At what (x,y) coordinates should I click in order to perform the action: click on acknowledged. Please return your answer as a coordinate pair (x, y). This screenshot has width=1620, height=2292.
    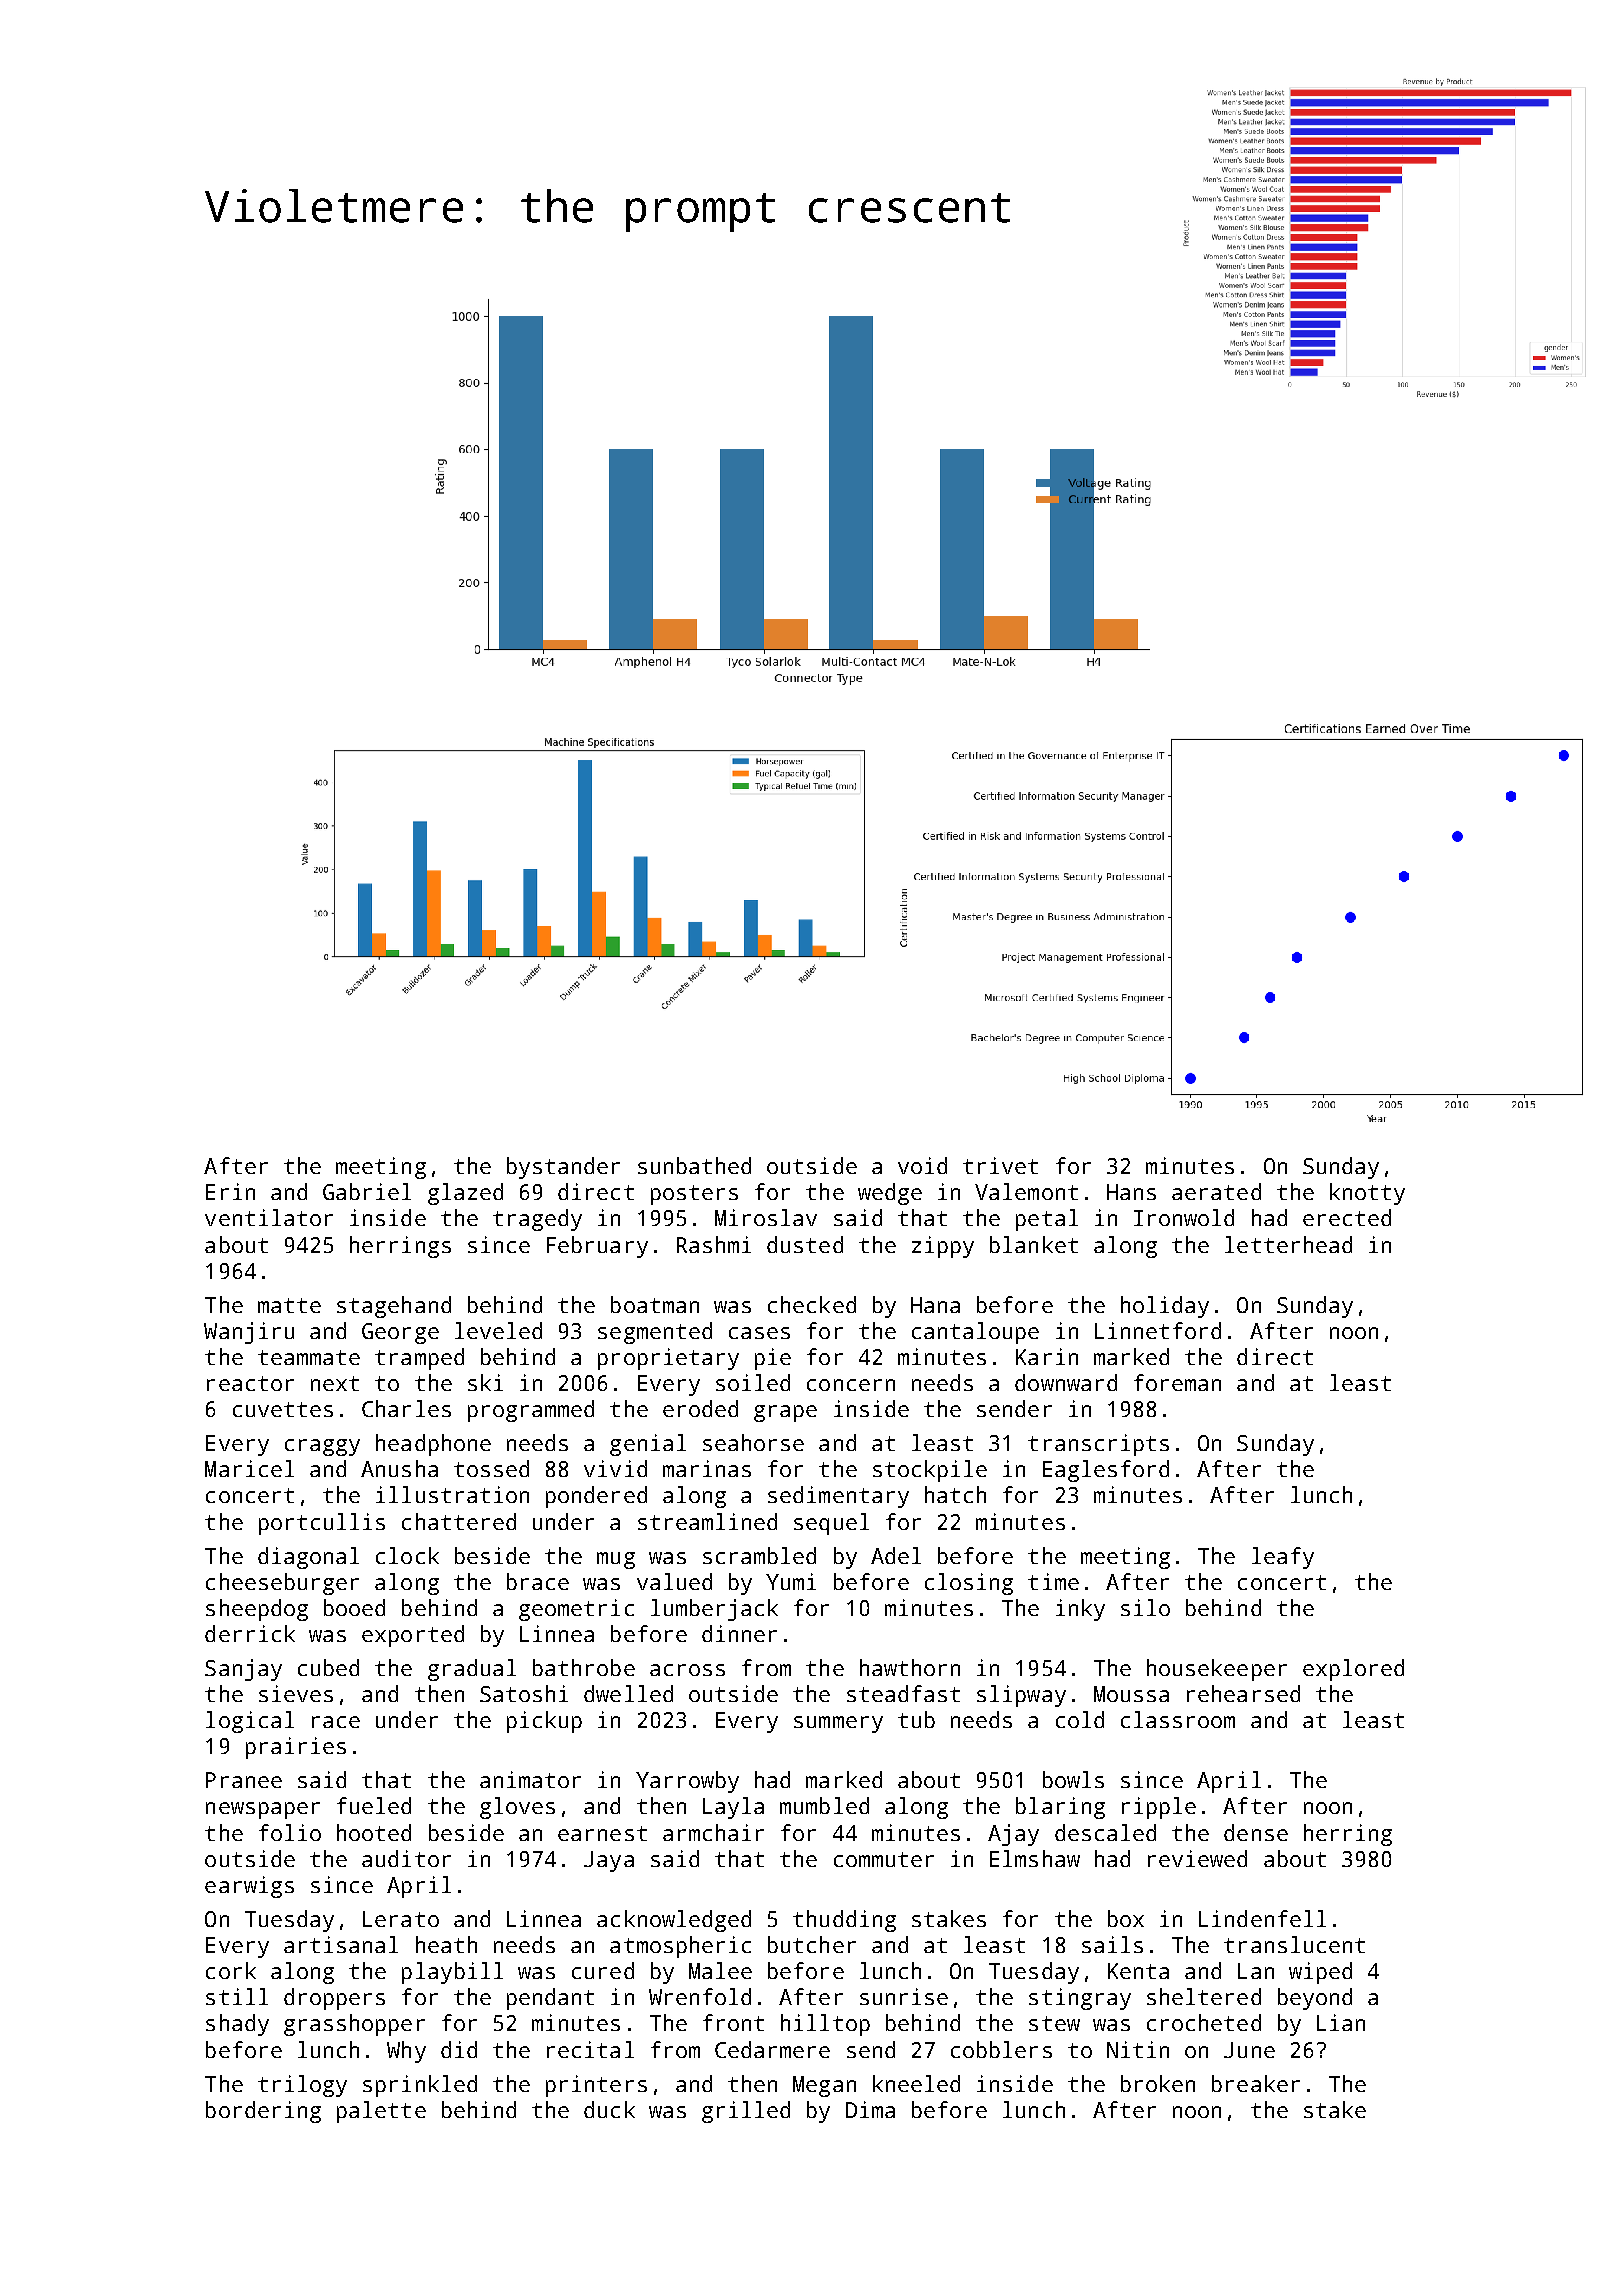
    Looking at the image, I should click on (674, 1921).
